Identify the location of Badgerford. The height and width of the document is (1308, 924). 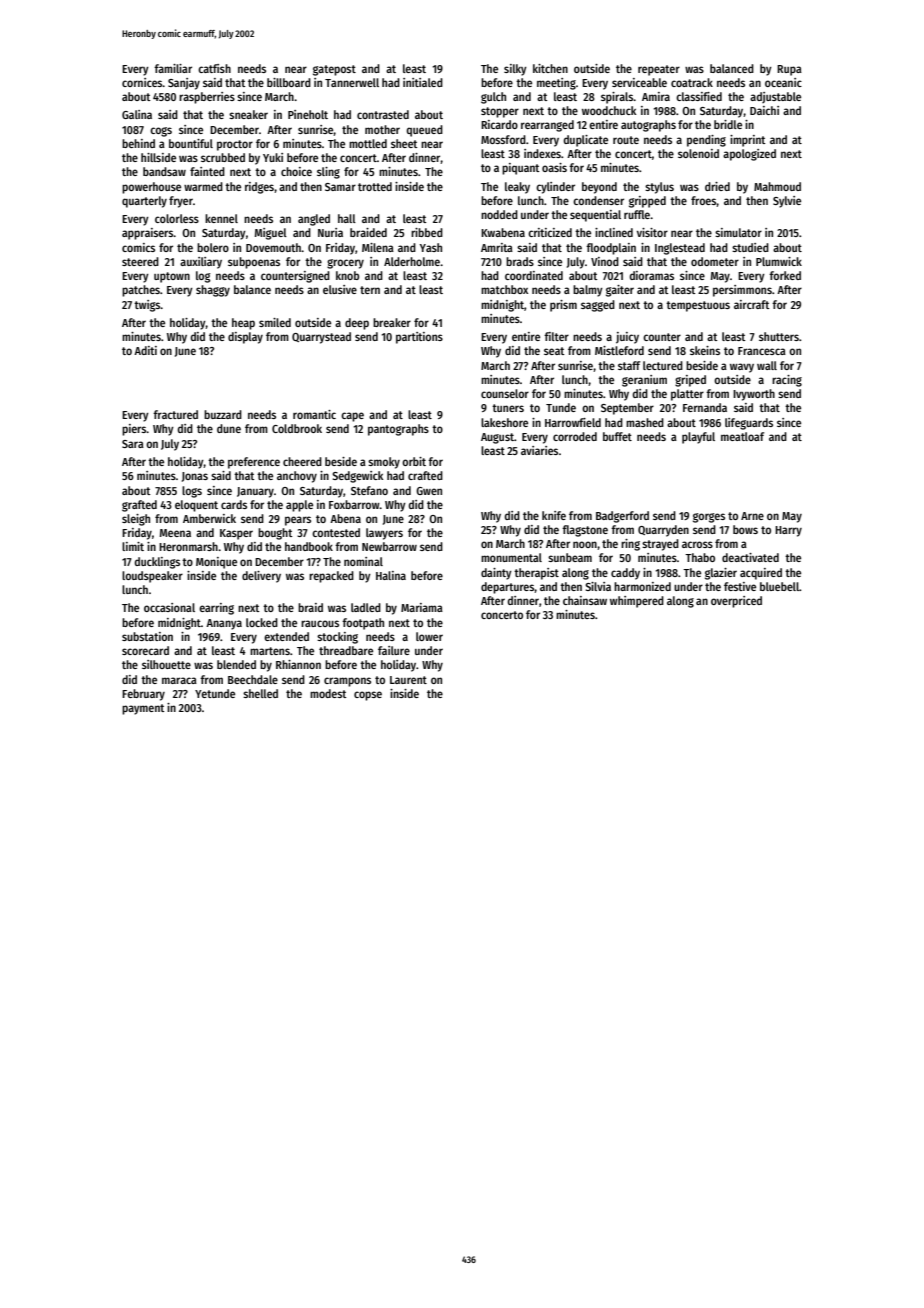
(622, 517).
